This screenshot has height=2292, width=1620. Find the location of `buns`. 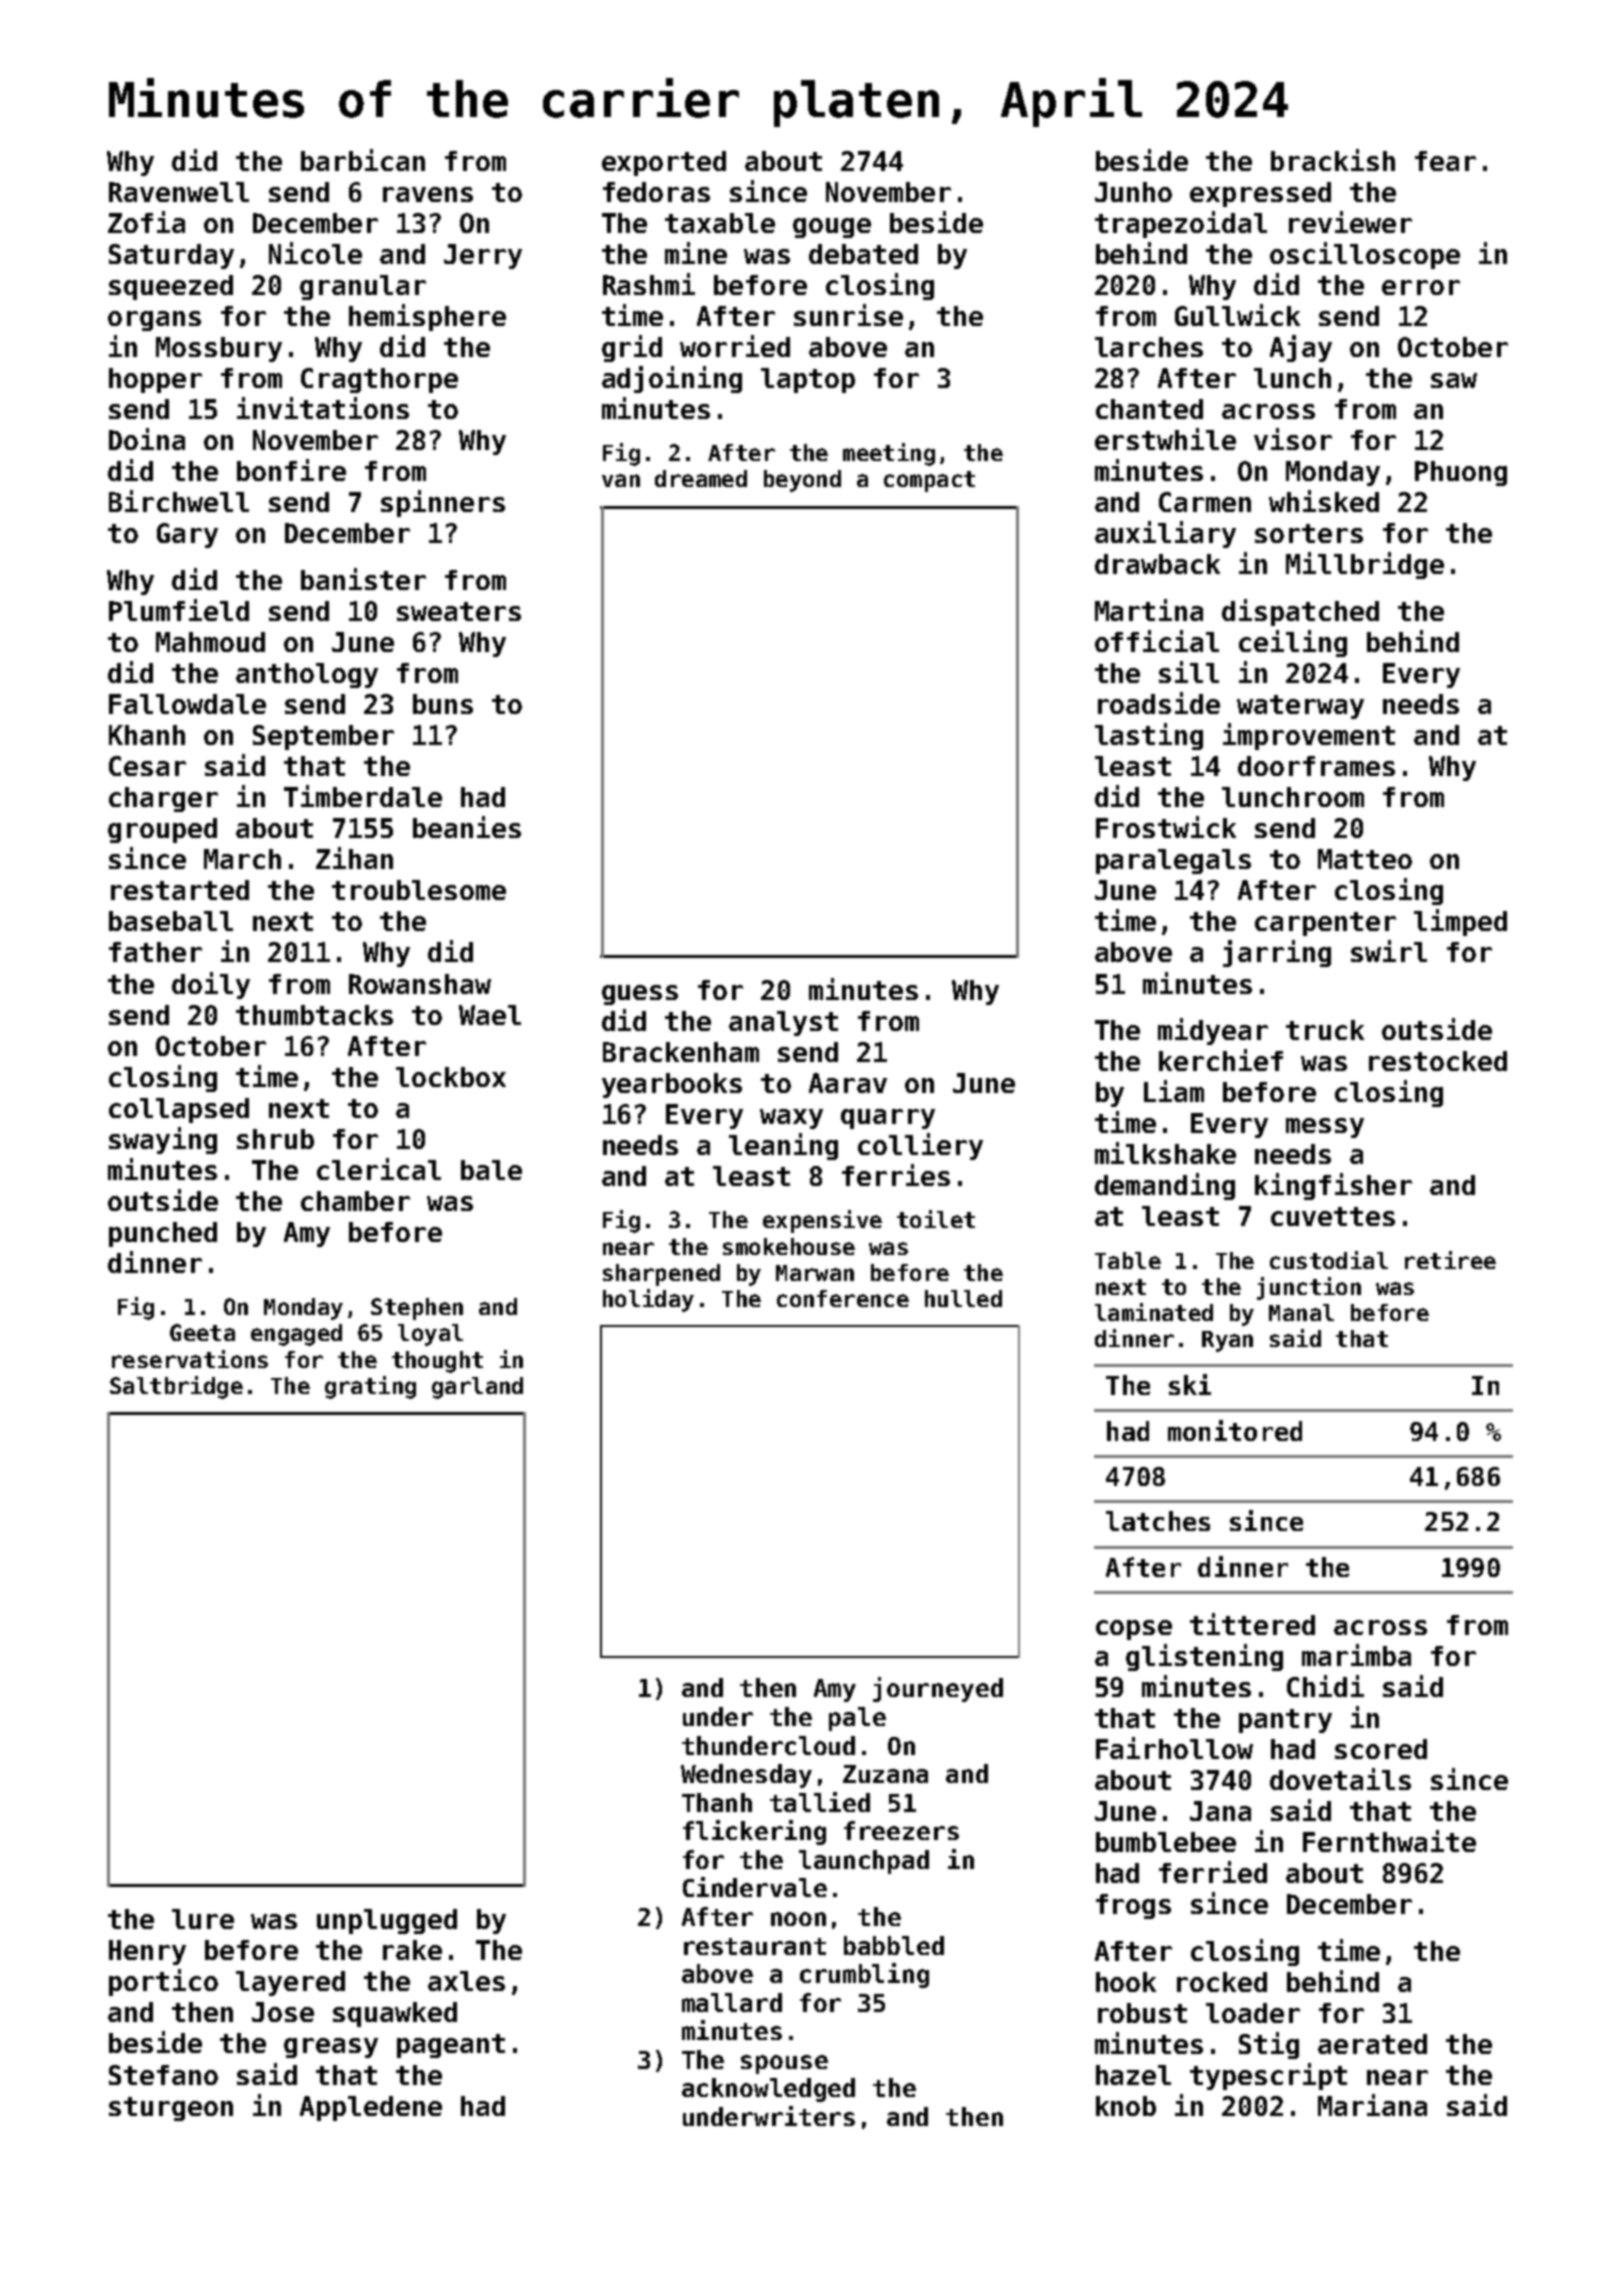

buns is located at coordinates (443, 704).
